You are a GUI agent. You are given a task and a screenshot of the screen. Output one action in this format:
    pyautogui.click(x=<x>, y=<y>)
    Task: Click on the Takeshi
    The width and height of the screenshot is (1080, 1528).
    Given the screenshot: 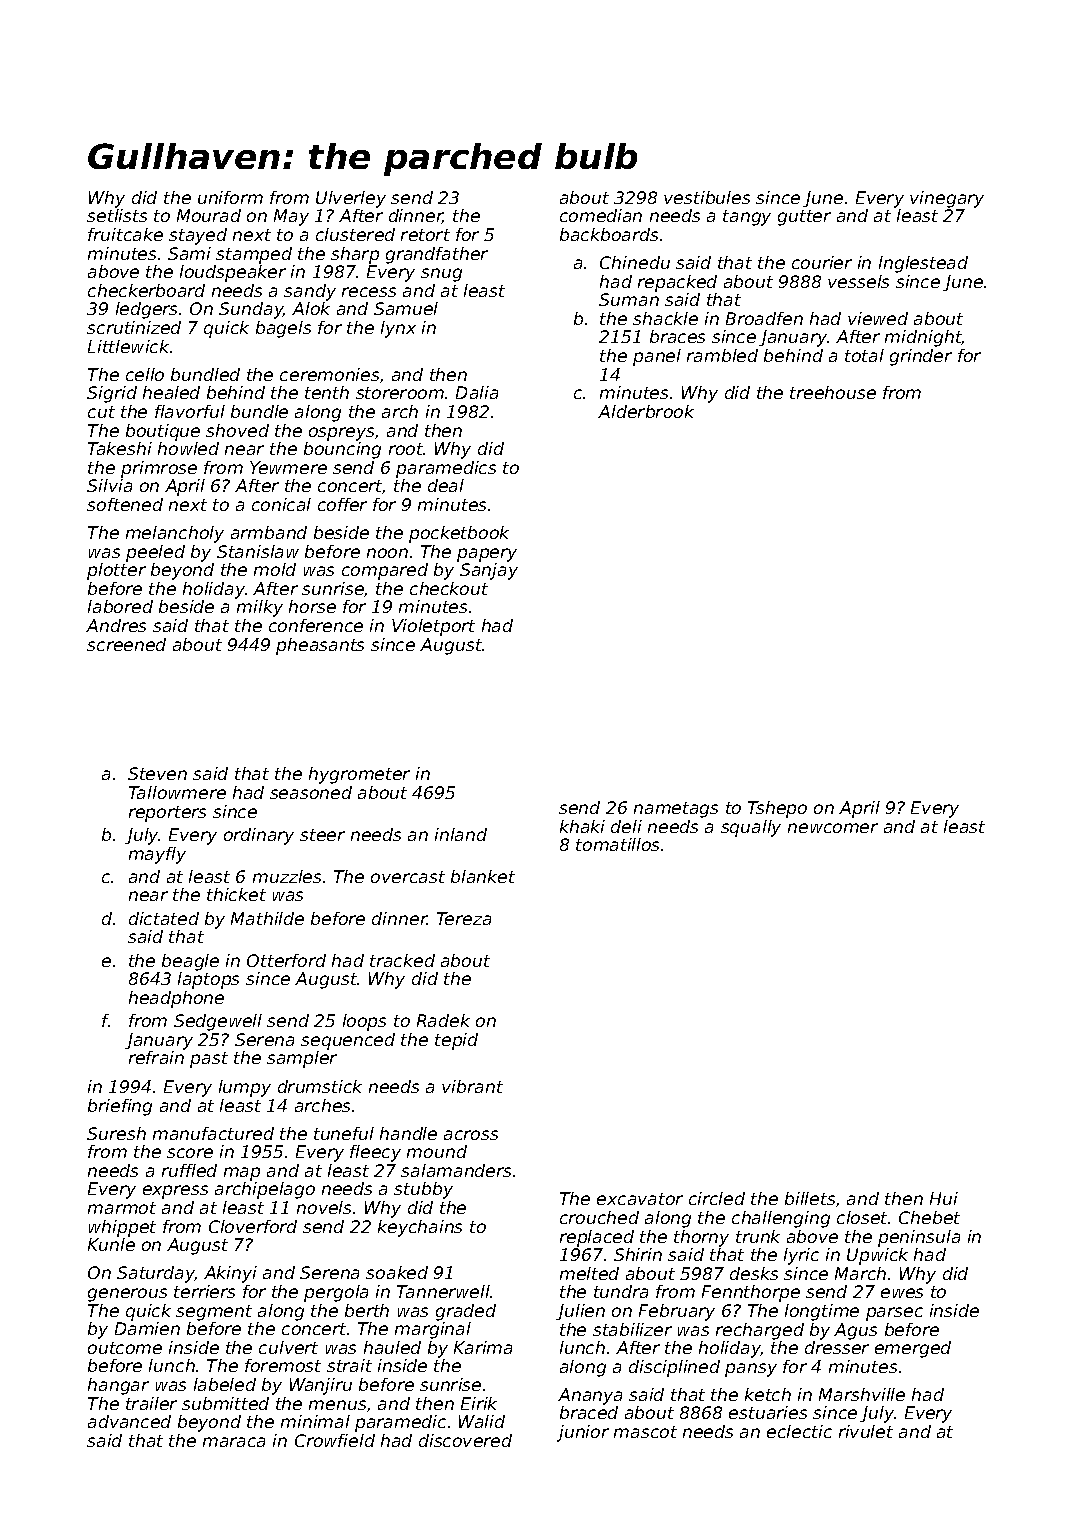 What is the action you would take?
    pyautogui.click(x=120, y=448)
